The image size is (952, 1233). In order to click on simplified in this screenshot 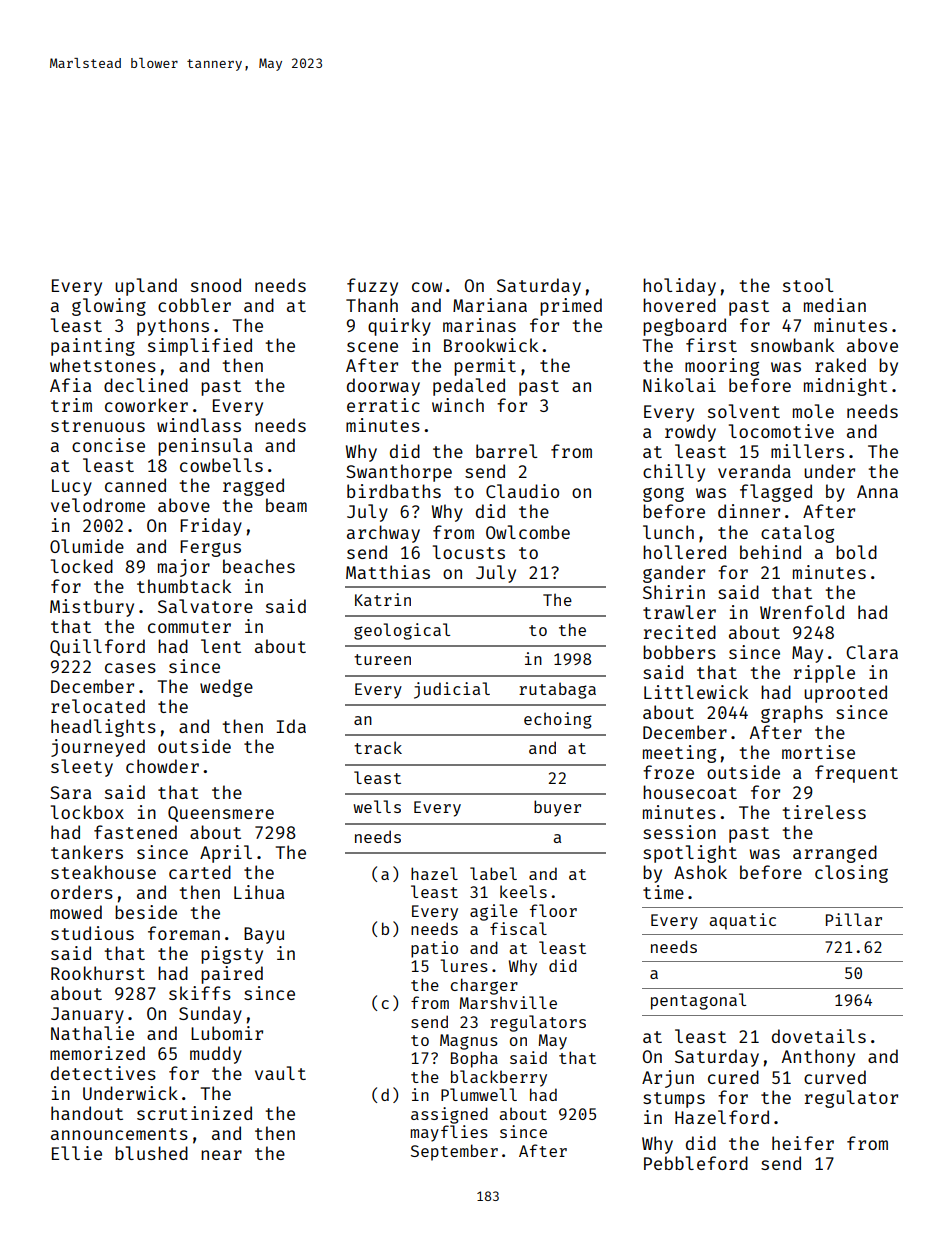, I will do `click(200, 347)`.
